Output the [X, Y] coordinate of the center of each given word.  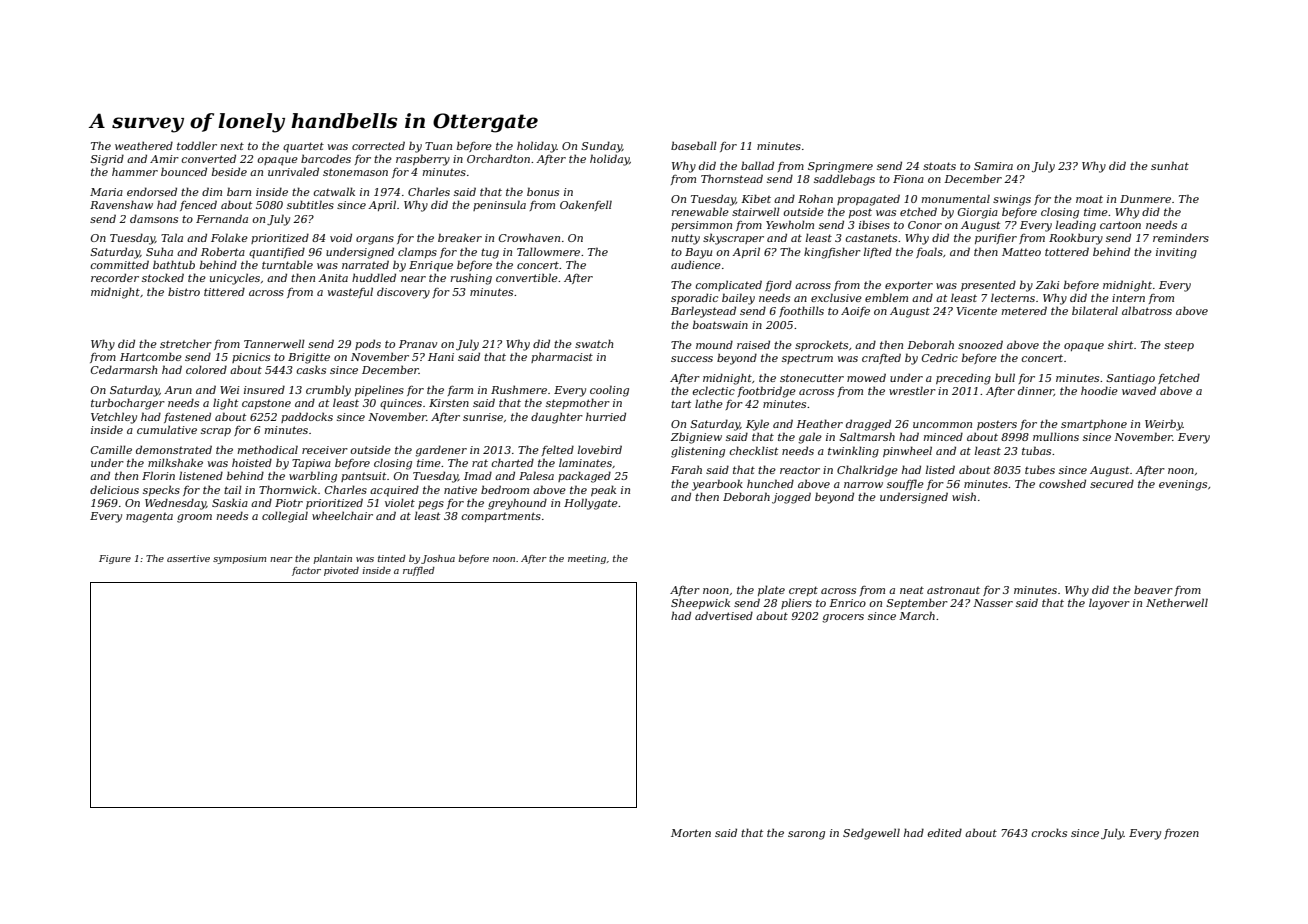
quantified [277, 253]
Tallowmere [548, 251]
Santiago [1130, 379]
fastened [187, 417]
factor [306, 571]
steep [1179, 346]
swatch [594, 343]
